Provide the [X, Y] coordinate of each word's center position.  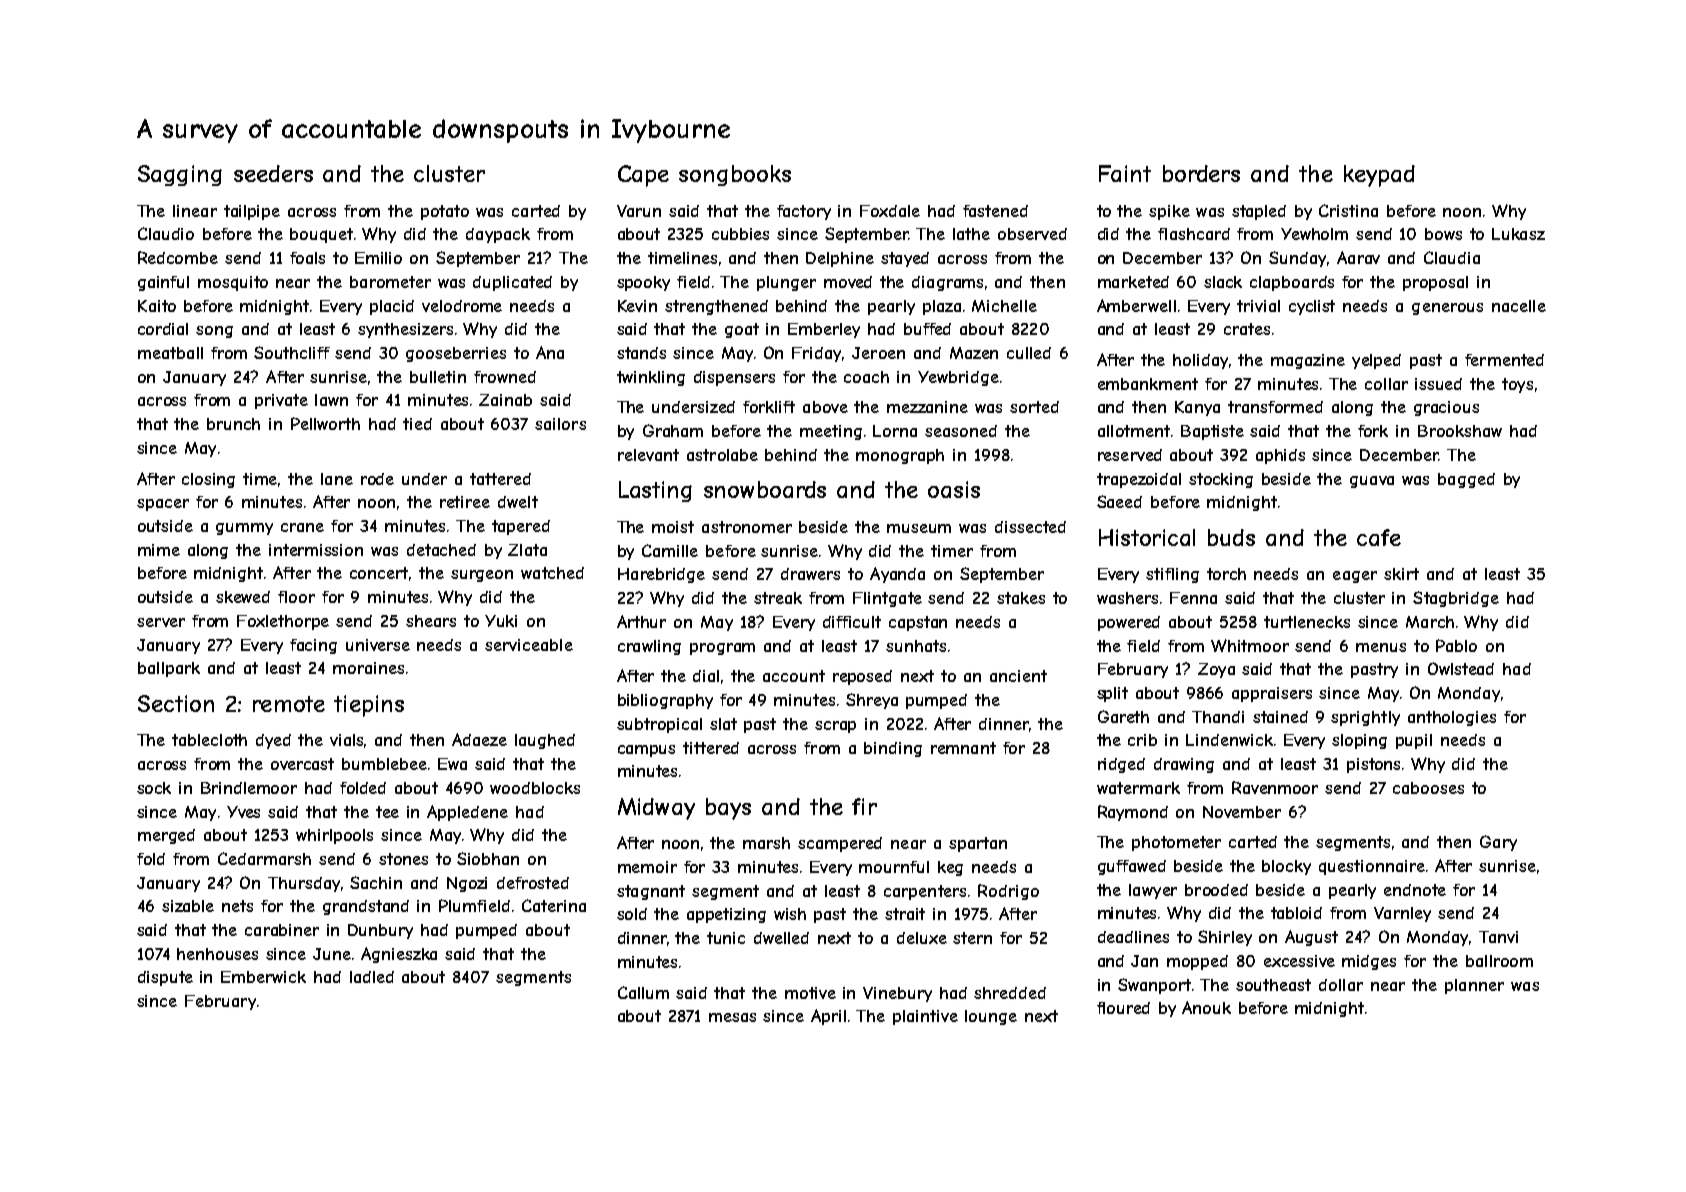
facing [313, 646]
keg [950, 868]
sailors [560, 424]
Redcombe [178, 257]
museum [919, 528]
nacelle [1519, 306]
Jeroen [878, 353]
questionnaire [1372, 867]
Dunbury [380, 931]
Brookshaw [1460, 431]
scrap [835, 727]
